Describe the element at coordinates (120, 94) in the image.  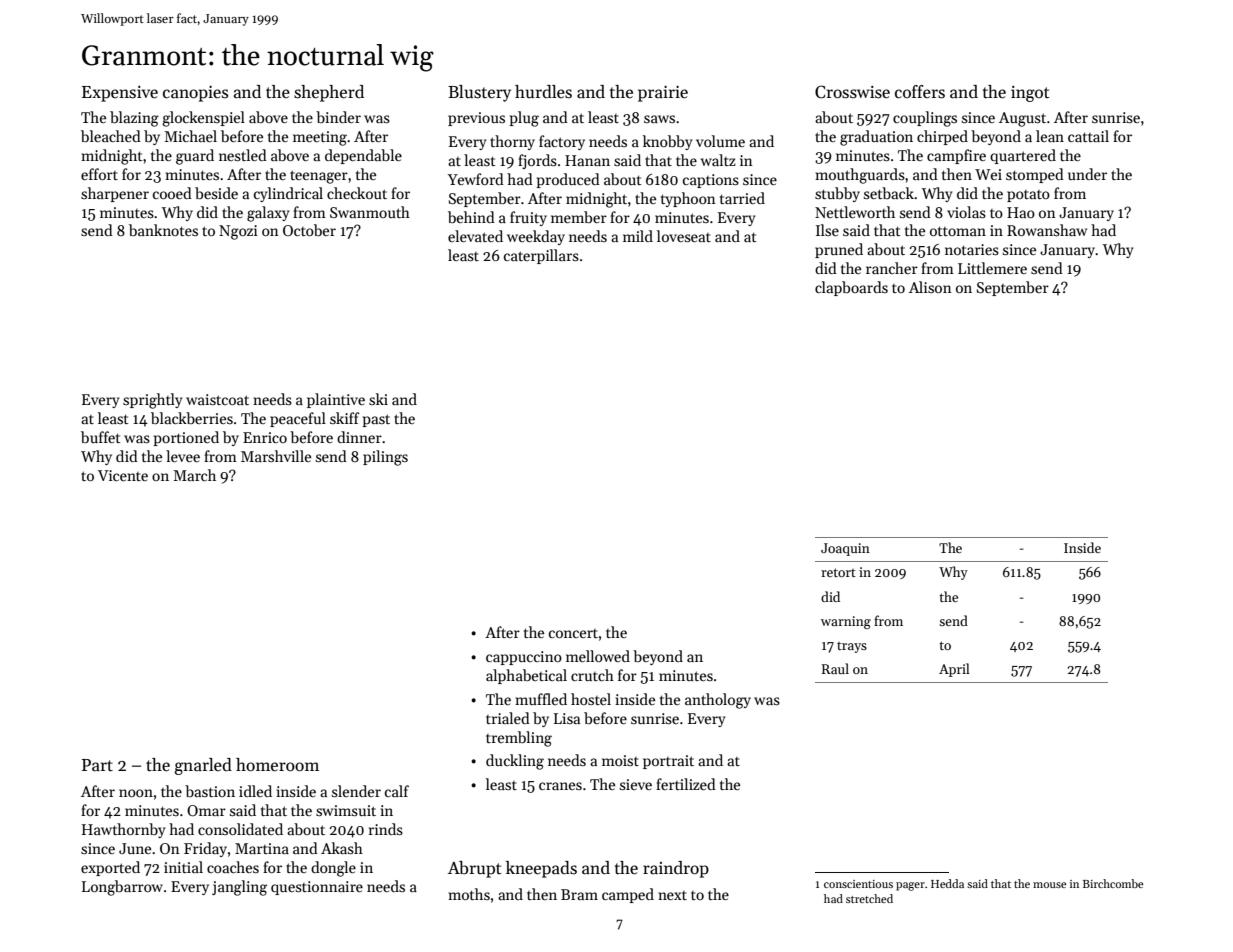
I see `Expensive` at that location.
